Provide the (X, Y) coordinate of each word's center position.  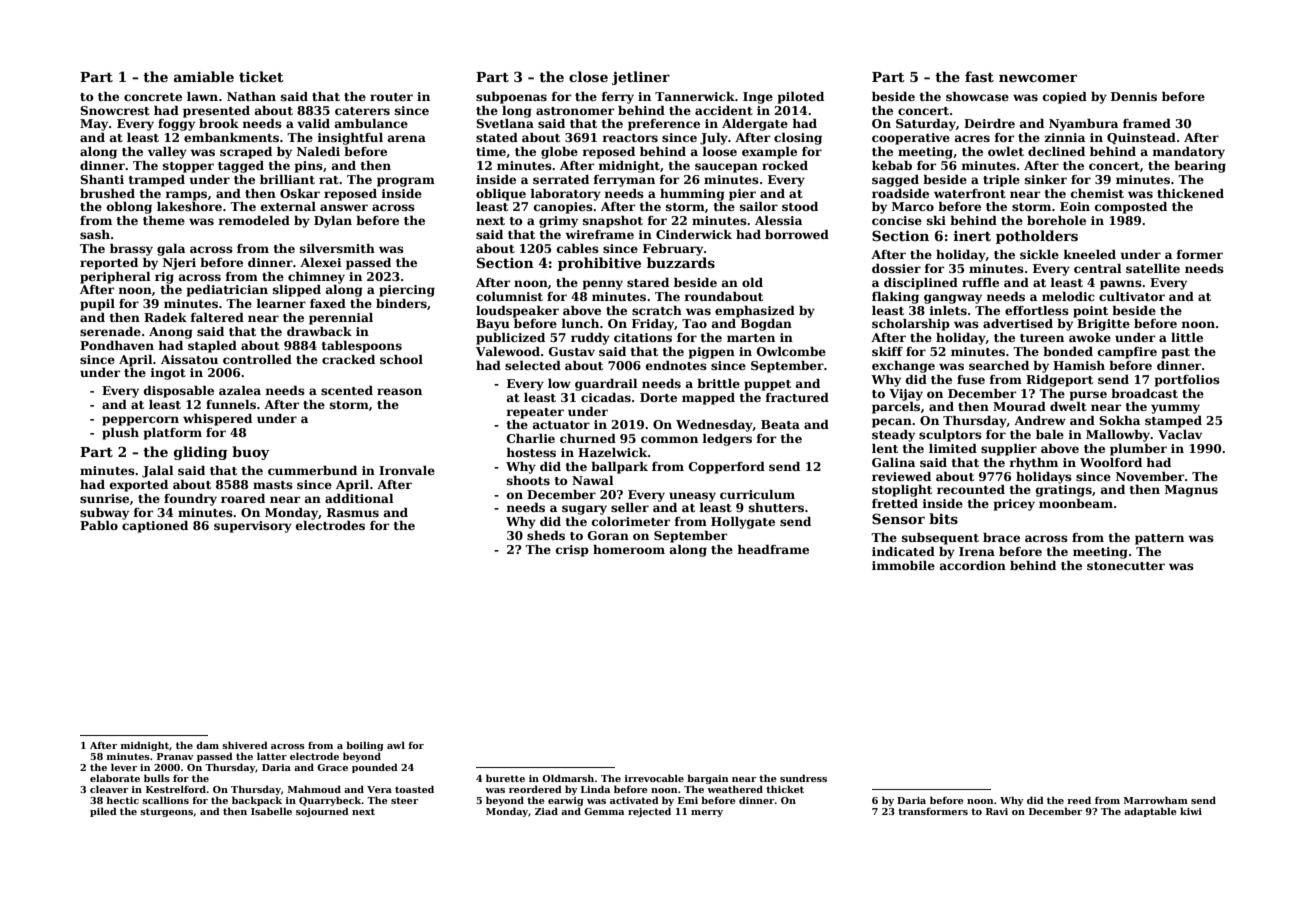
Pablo (99, 525)
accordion (973, 565)
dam (207, 745)
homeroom (629, 549)
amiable (204, 76)
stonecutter (1126, 566)
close (588, 76)
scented (347, 390)
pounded (375, 768)
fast (979, 76)
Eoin (1075, 206)
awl (396, 745)
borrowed (797, 234)
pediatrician (227, 291)
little (1187, 337)
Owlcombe (791, 351)
